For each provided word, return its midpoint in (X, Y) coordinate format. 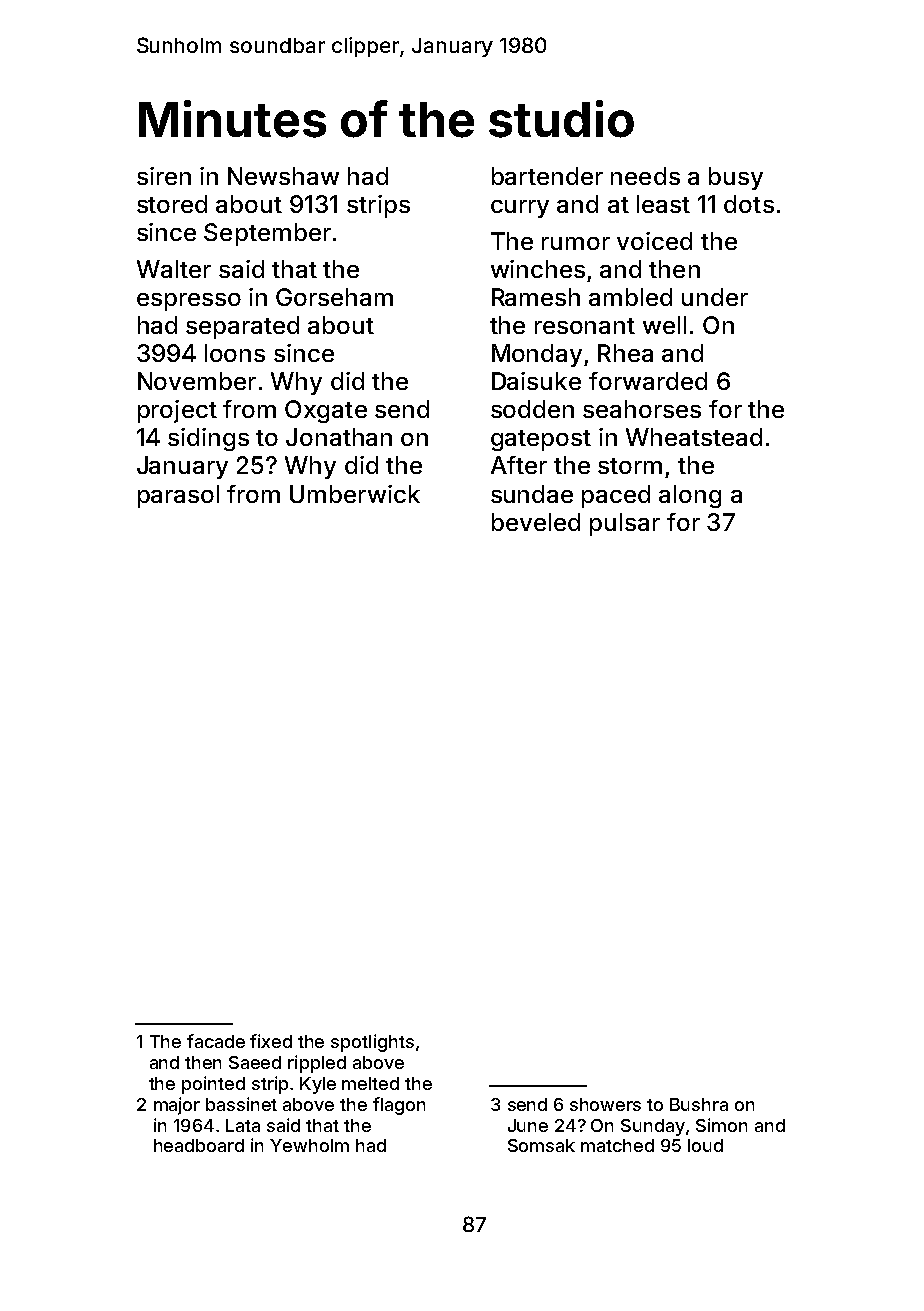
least (663, 204)
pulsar (625, 524)
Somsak (541, 1145)
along (690, 496)
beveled (536, 522)
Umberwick (355, 494)
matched (617, 1145)
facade (216, 1041)
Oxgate (326, 411)
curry (520, 209)
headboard (199, 1145)
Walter (174, 269)
